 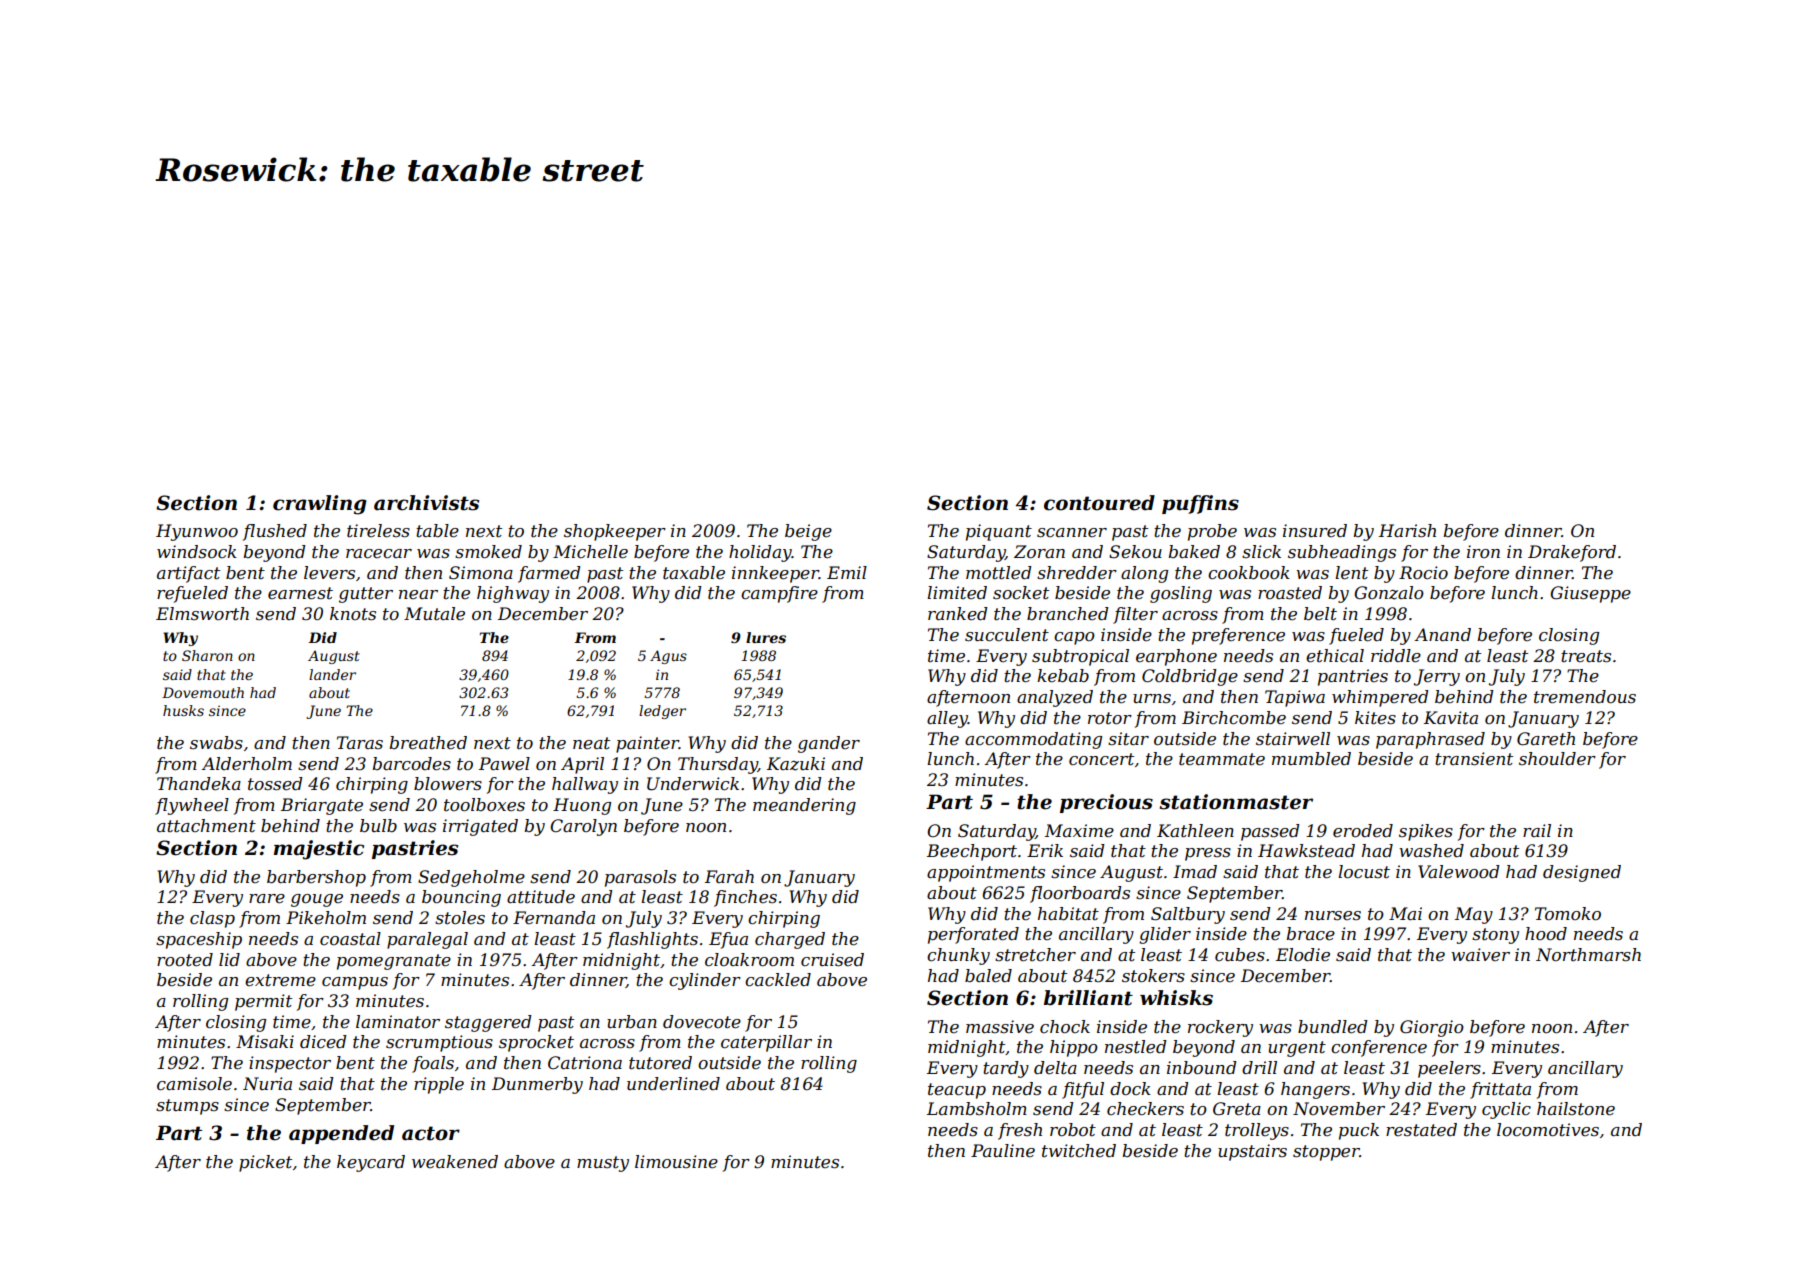 I want to click on Lambsholm, so click(x=977, y=1108).
